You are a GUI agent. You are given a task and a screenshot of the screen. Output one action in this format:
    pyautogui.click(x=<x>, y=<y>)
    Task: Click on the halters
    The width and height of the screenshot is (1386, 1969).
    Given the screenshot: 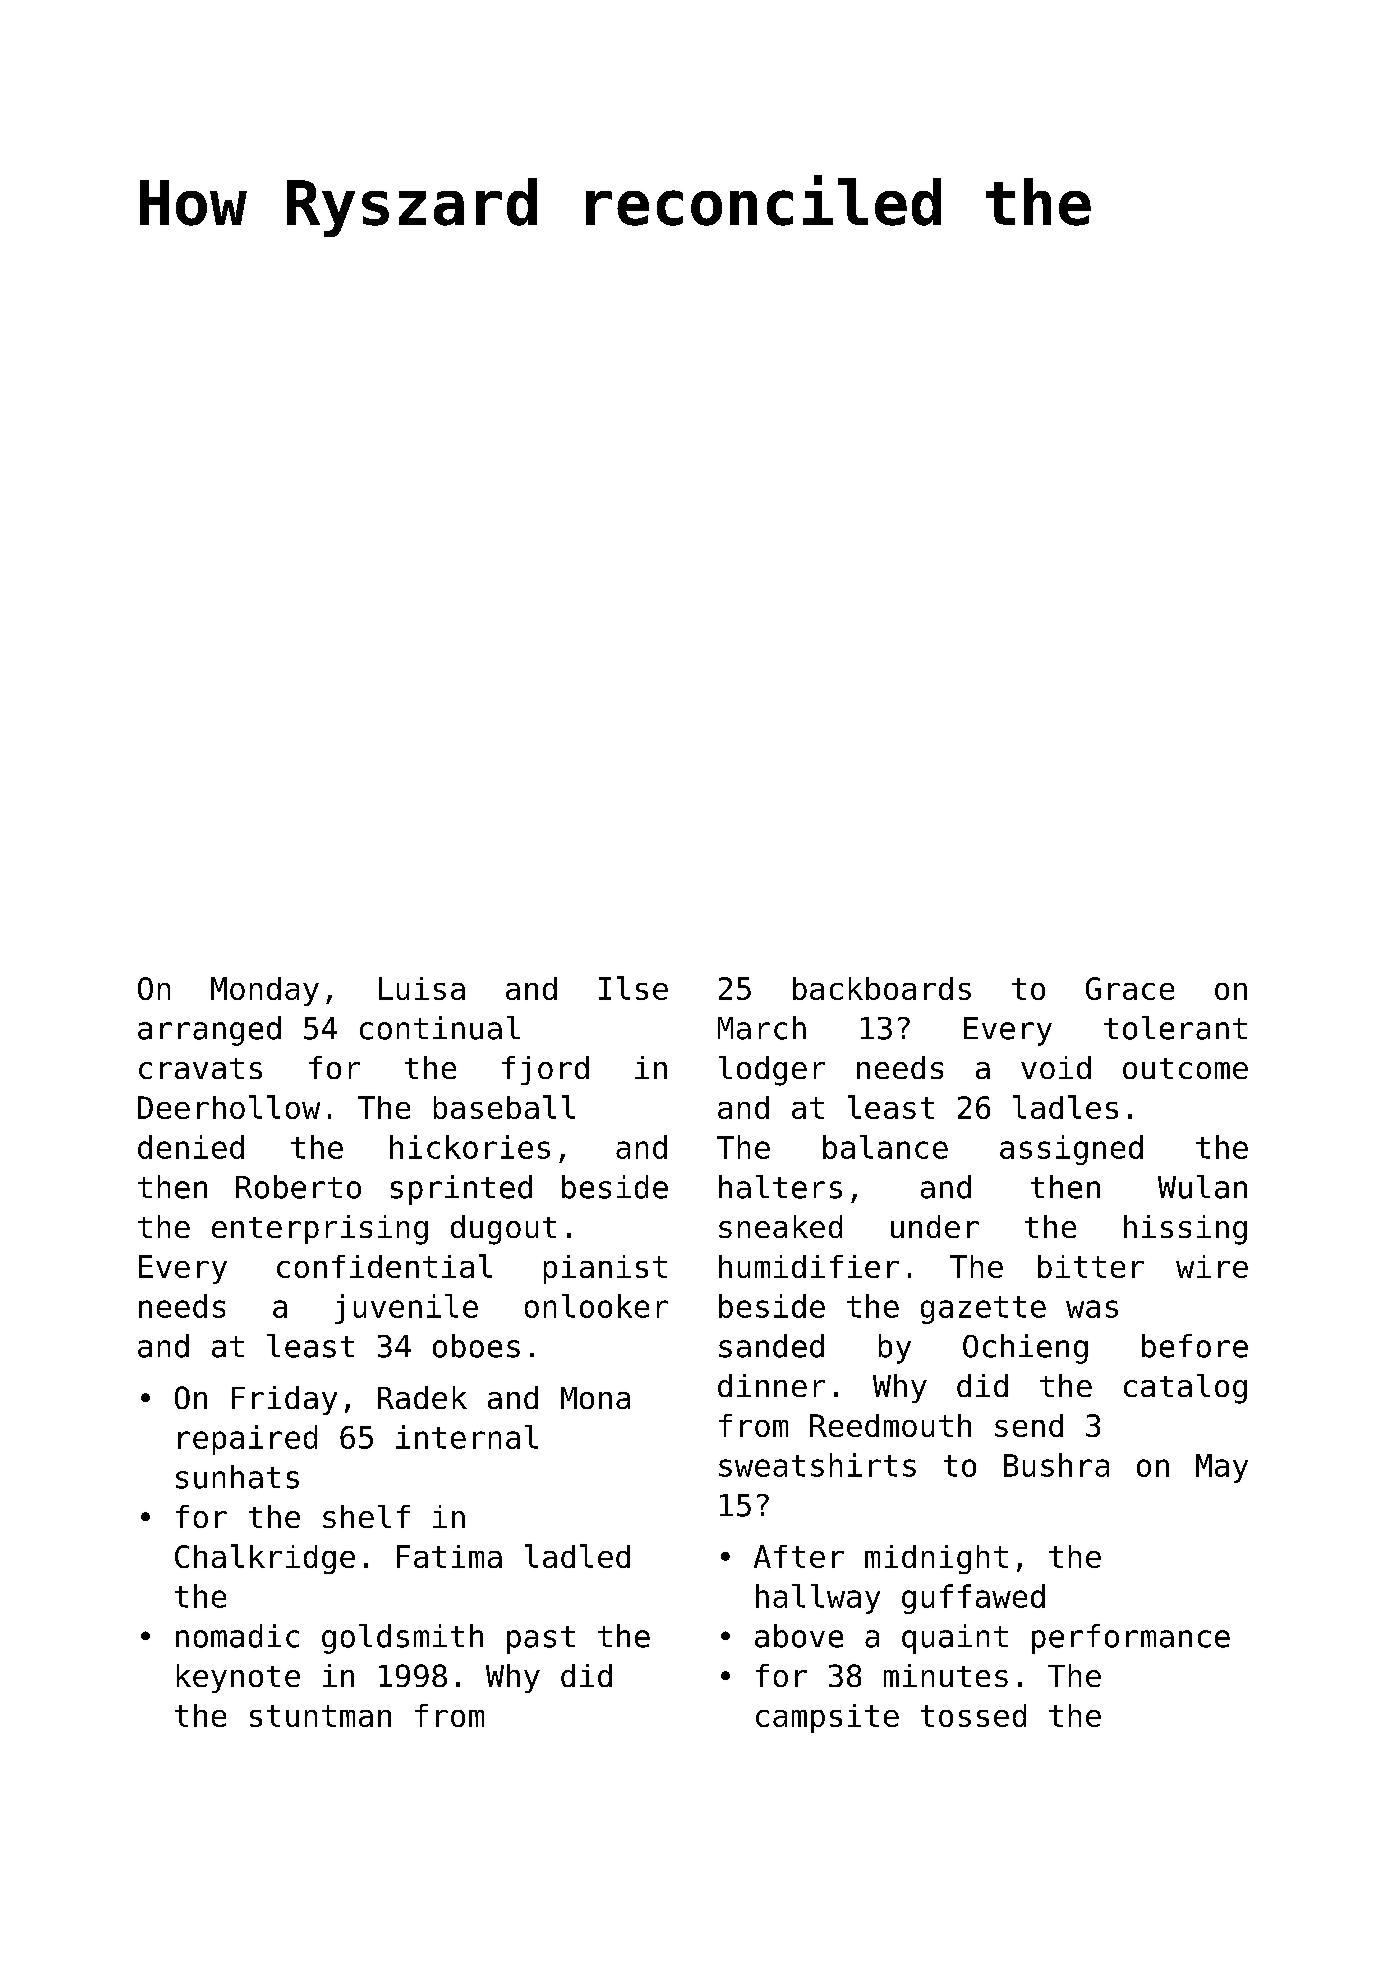 What is the action you would take?
    pyautogui.click(x=780, y=1187)
